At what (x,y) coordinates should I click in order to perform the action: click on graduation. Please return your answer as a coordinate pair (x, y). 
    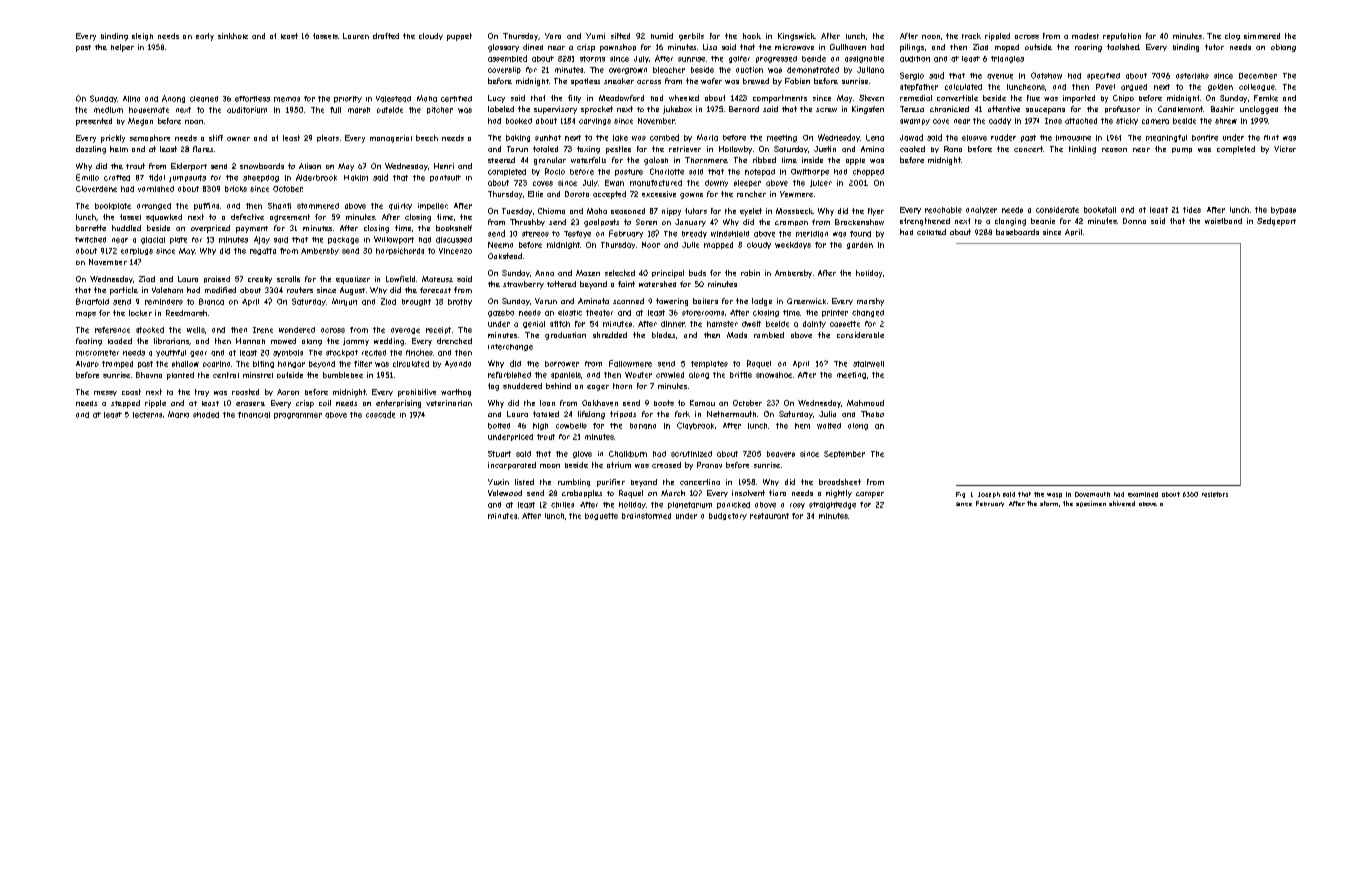
    Looking at the image, I should click on (565, 336).
